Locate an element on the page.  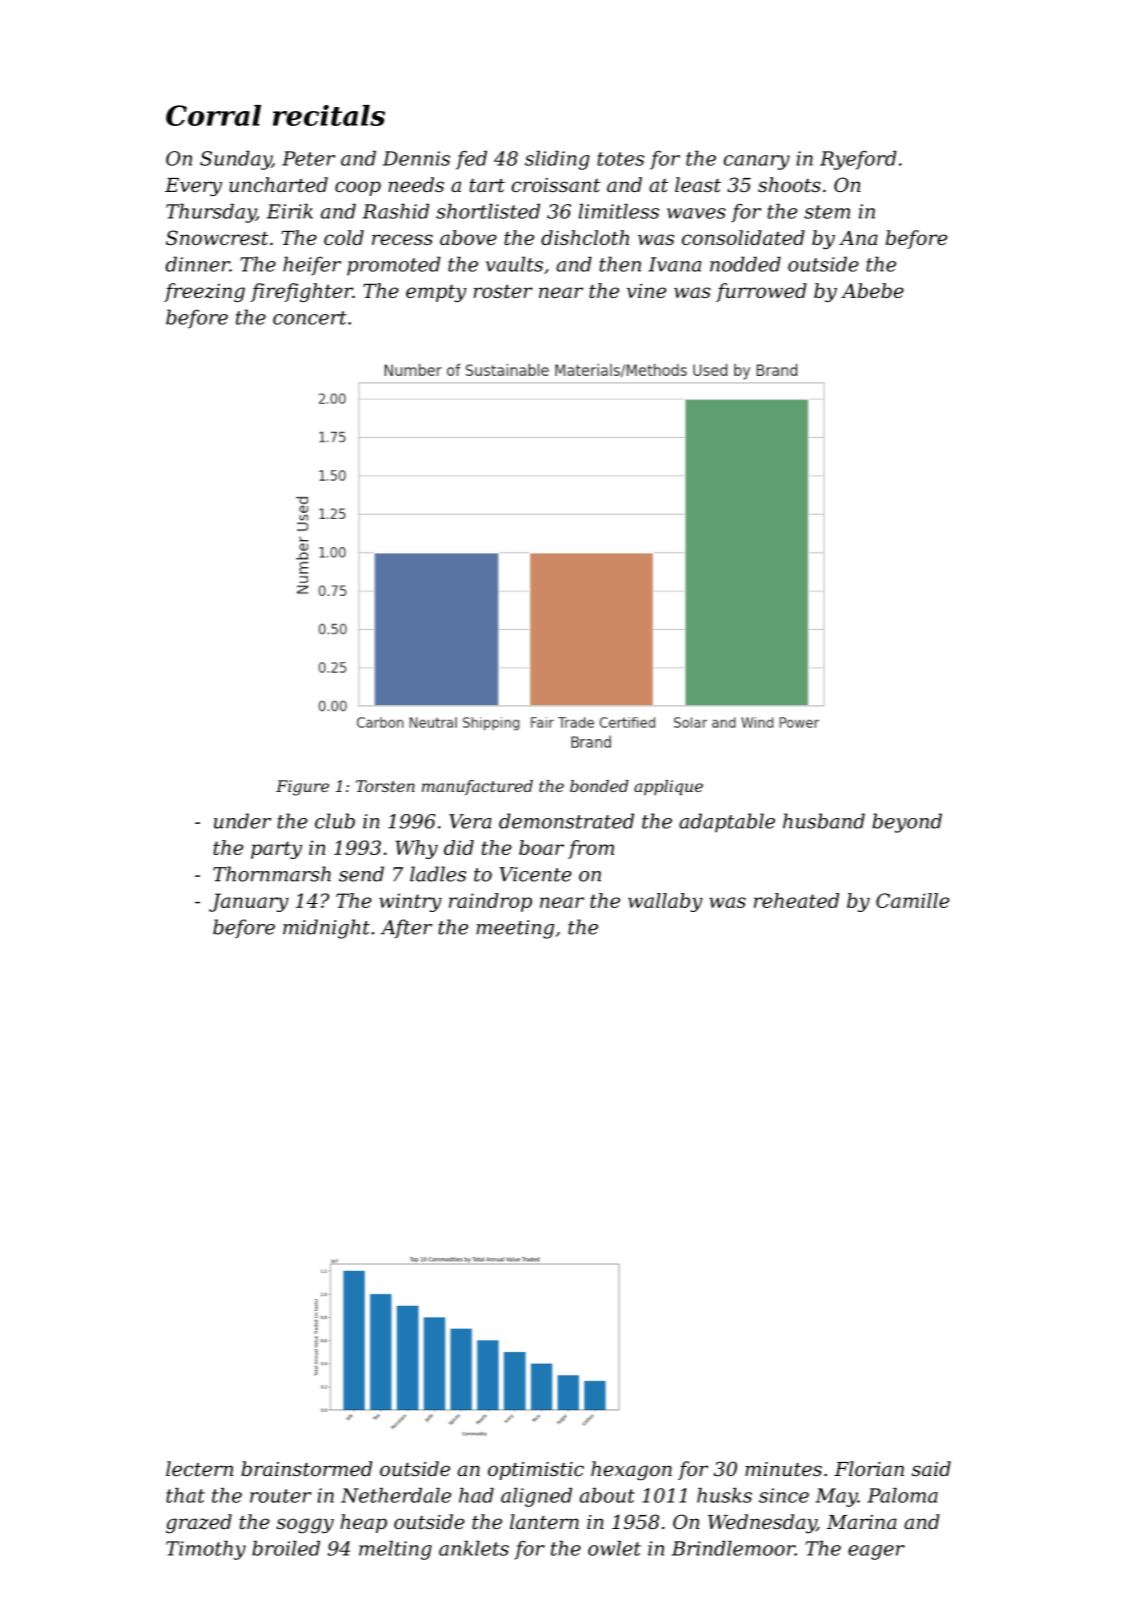
broiled is located at coordinates (286, 1548).
